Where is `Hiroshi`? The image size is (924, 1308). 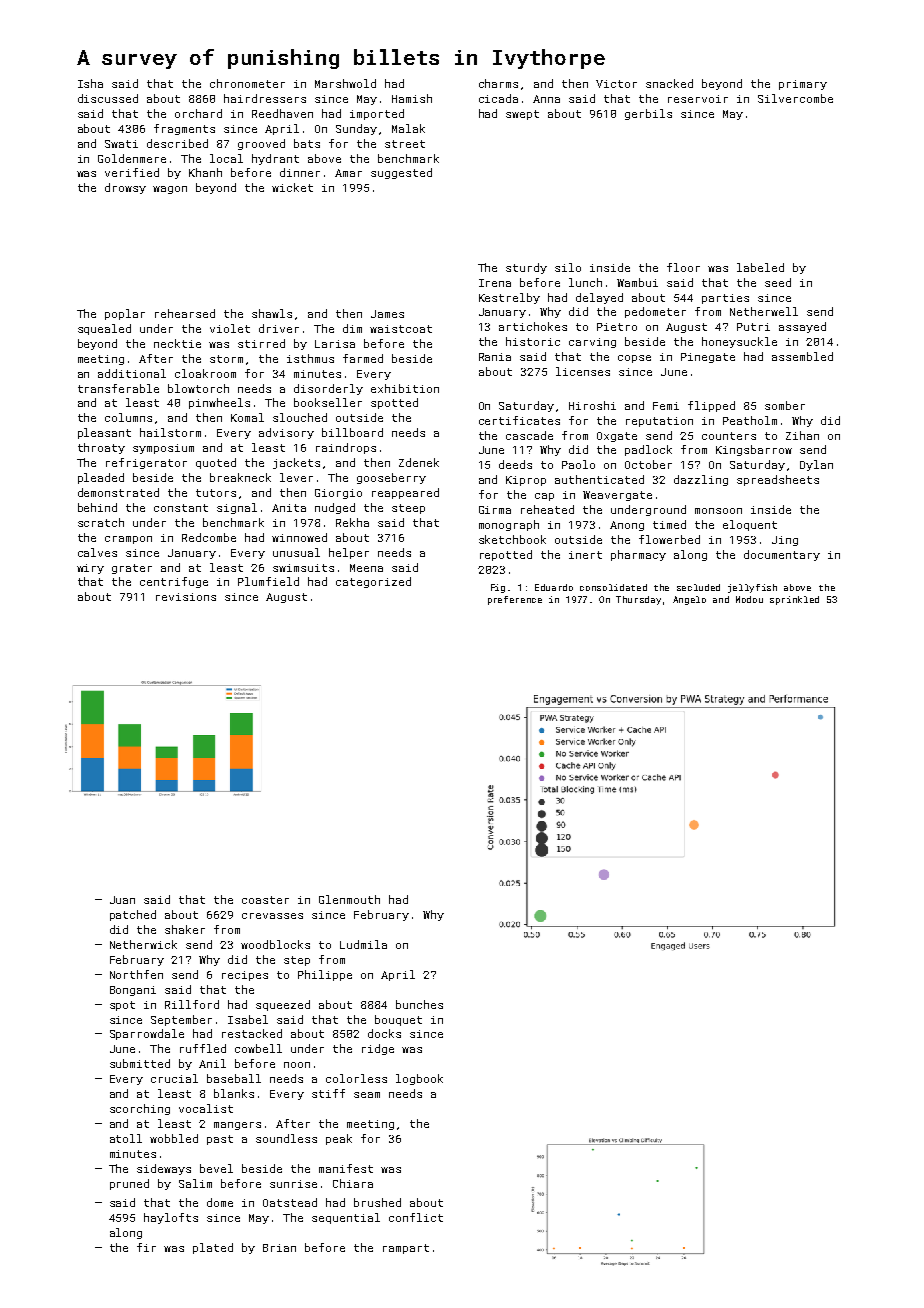 Hiroshi is located at coordinates (592, 405).
